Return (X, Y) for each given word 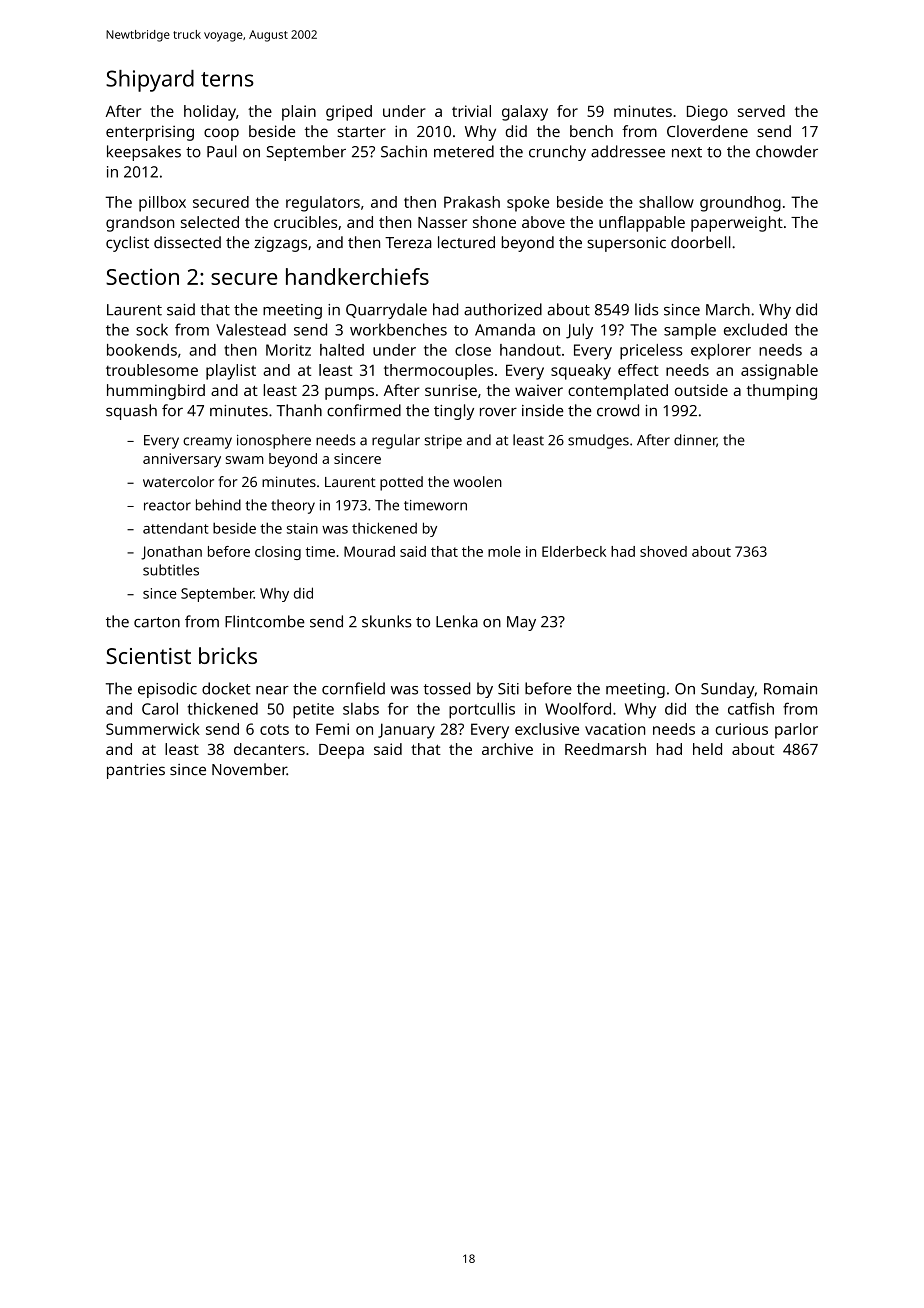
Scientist (148, 656)
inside (543, 410)
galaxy (525, 113)
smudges (598, 441)
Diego (707, 113)
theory (293, 506)
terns (227, 79)
